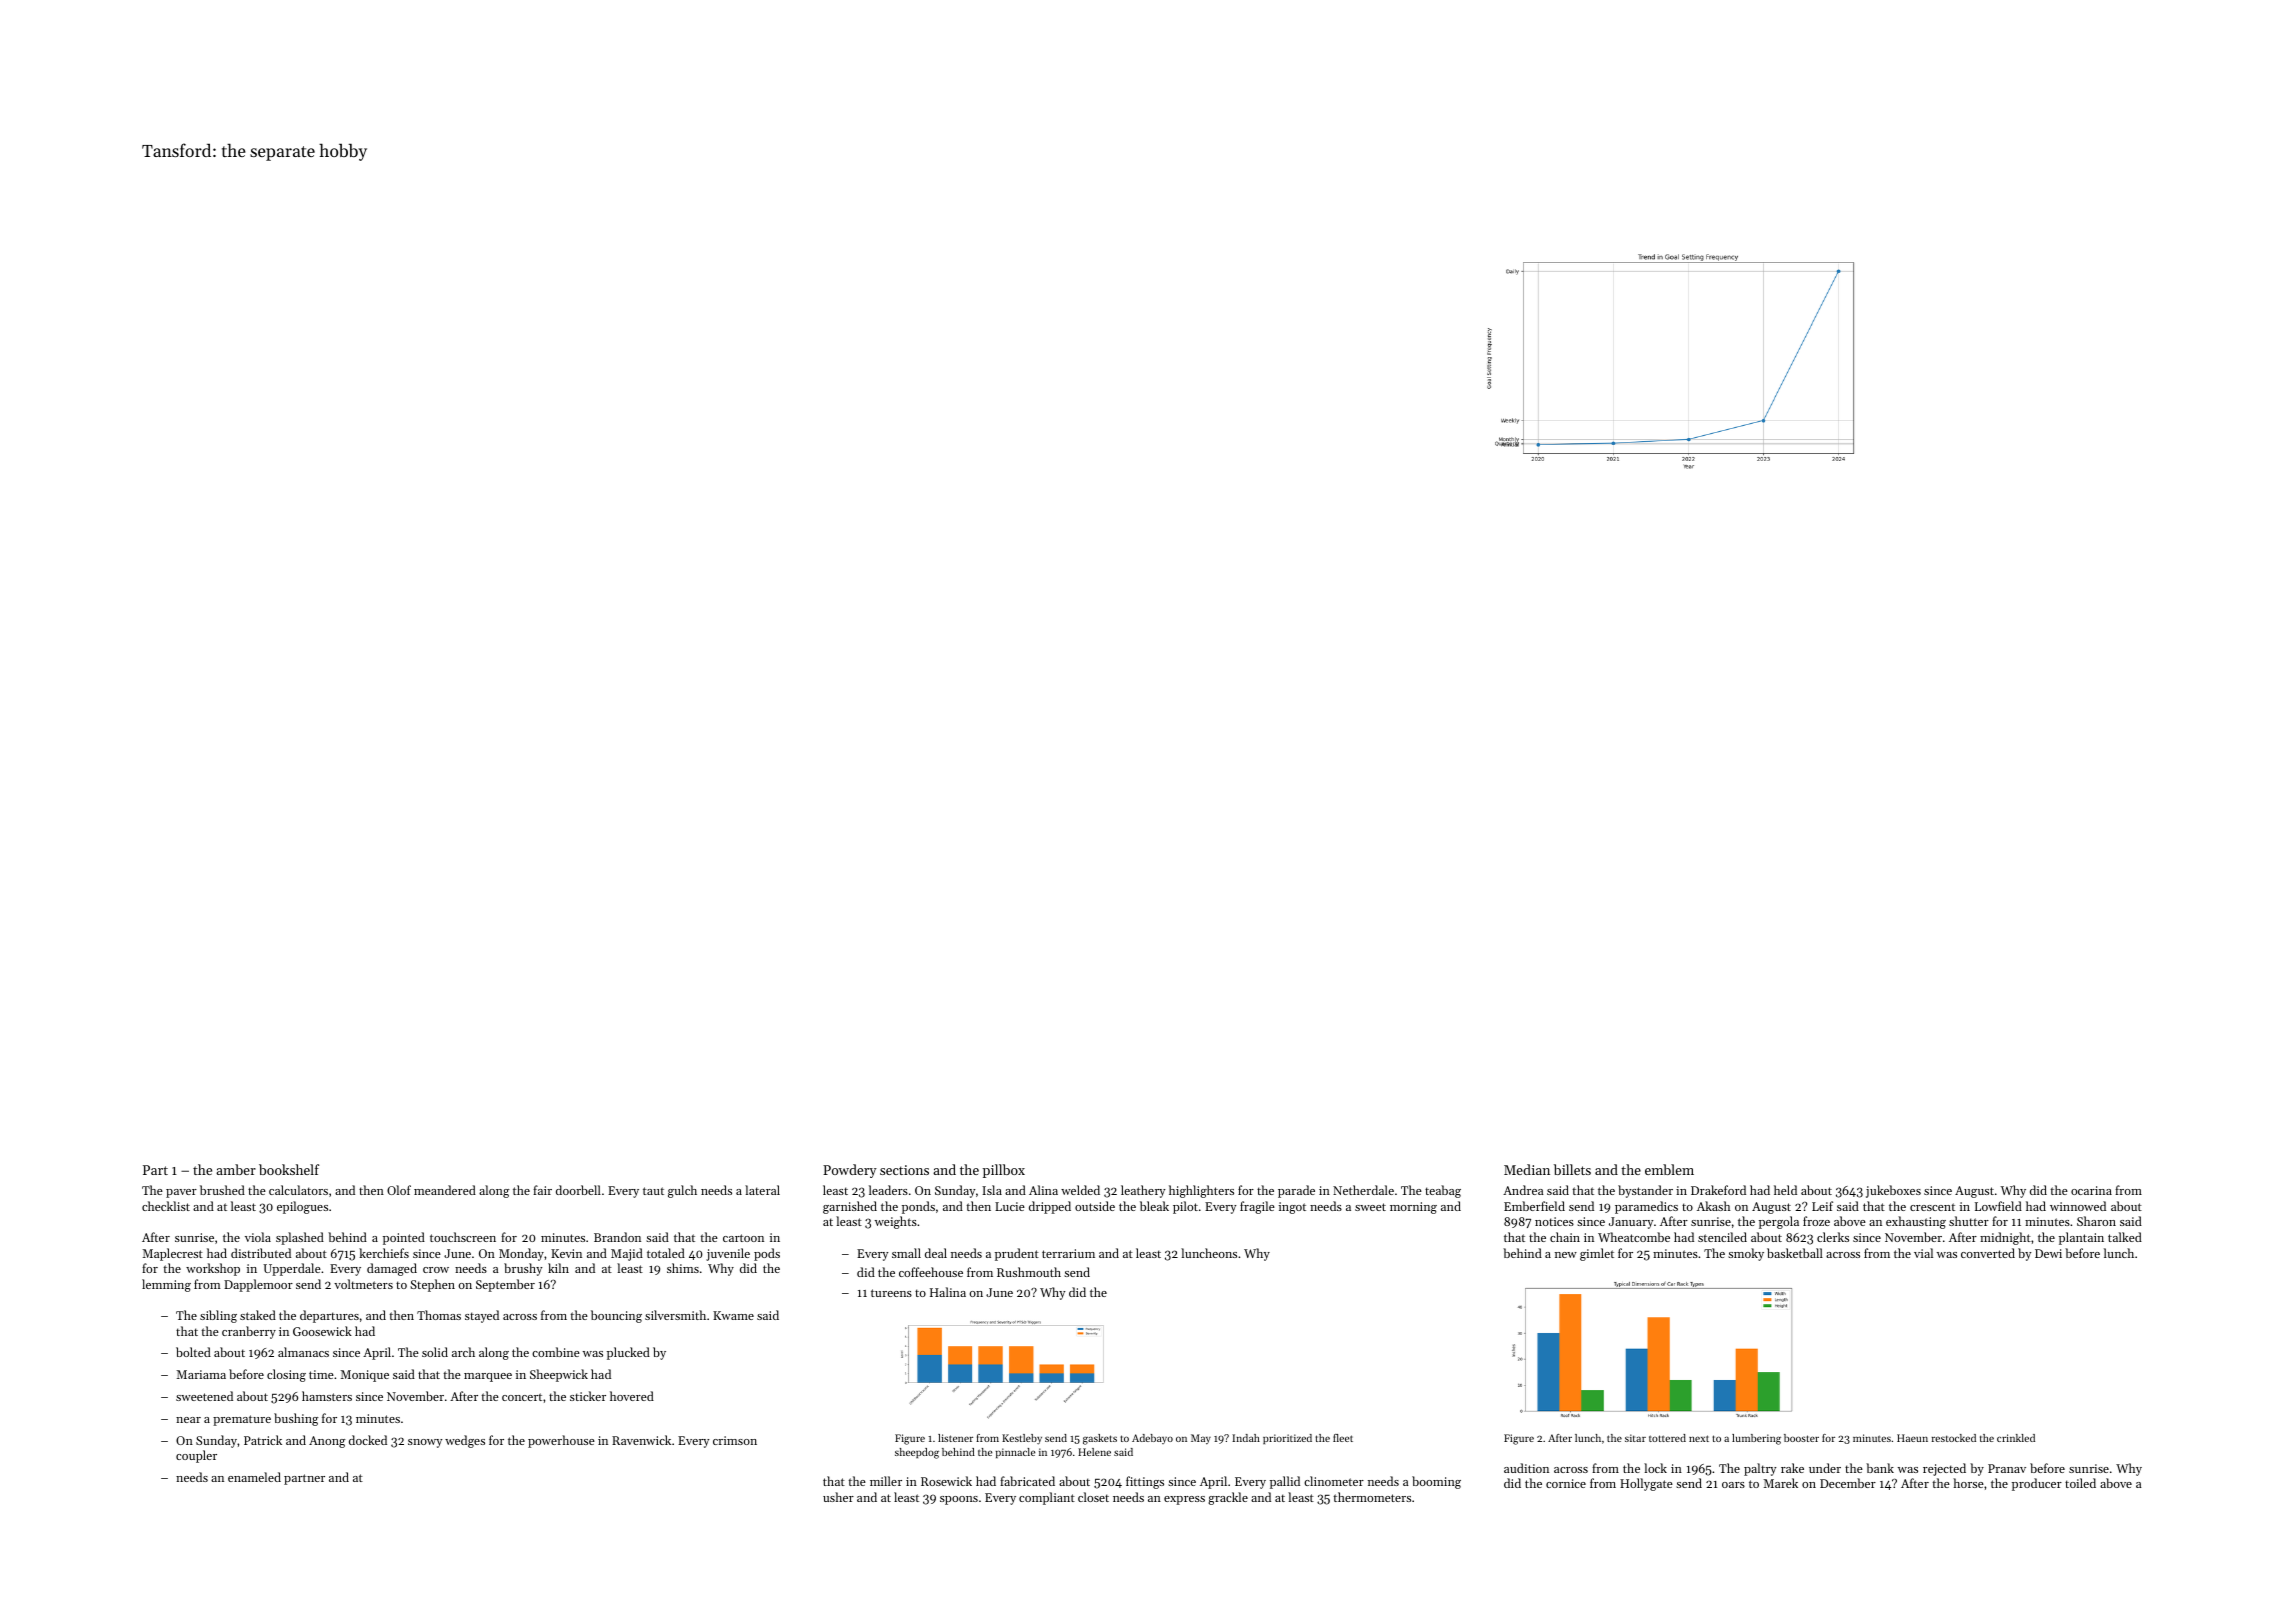 Image resolution: width=2284 pixels, height=1615 pixels. What do you see at coordinates (838, 1497) in the image?
I see `usher` at bounding box center [838, 1497].
